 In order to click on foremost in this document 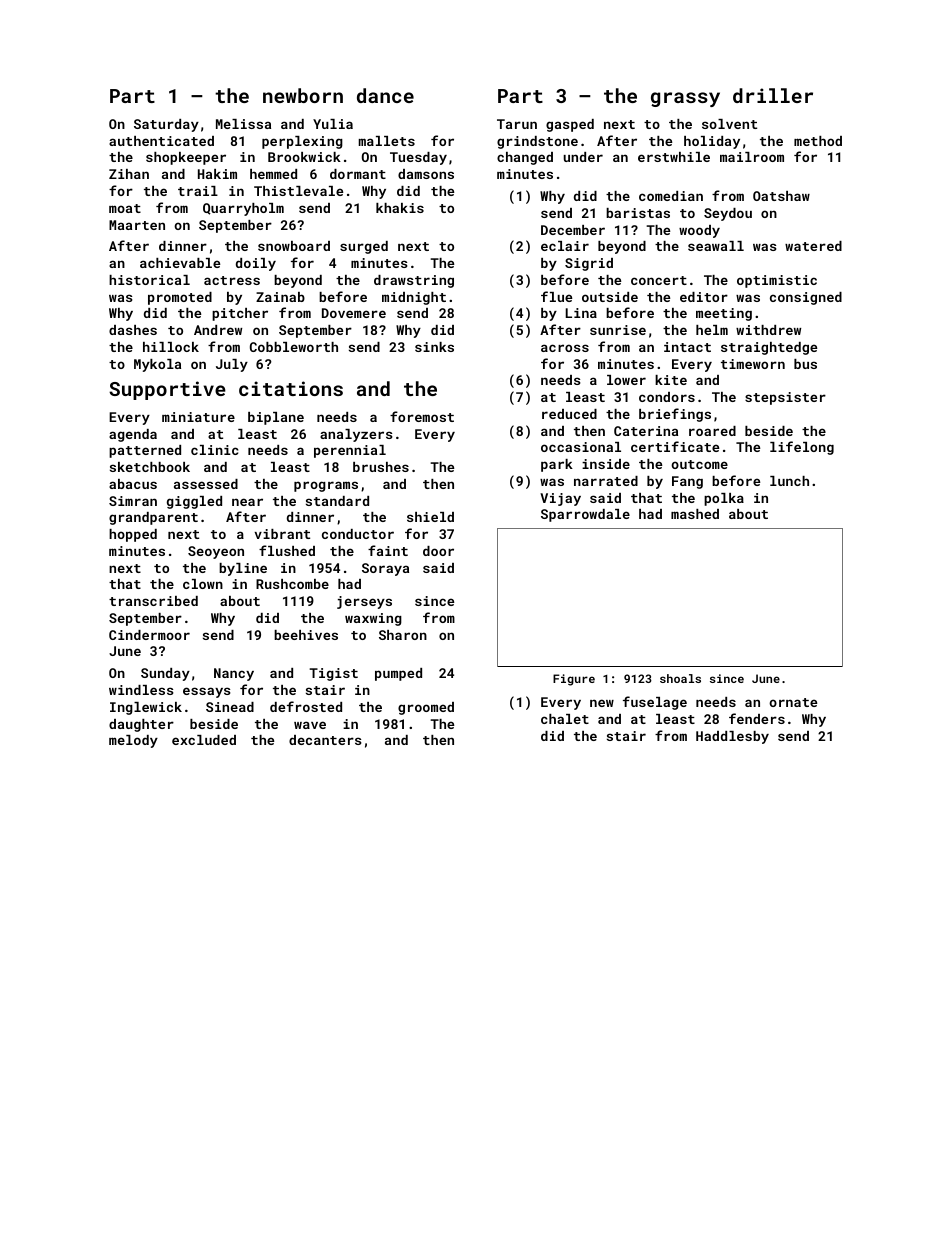, I will do `click(422, 416)`.
